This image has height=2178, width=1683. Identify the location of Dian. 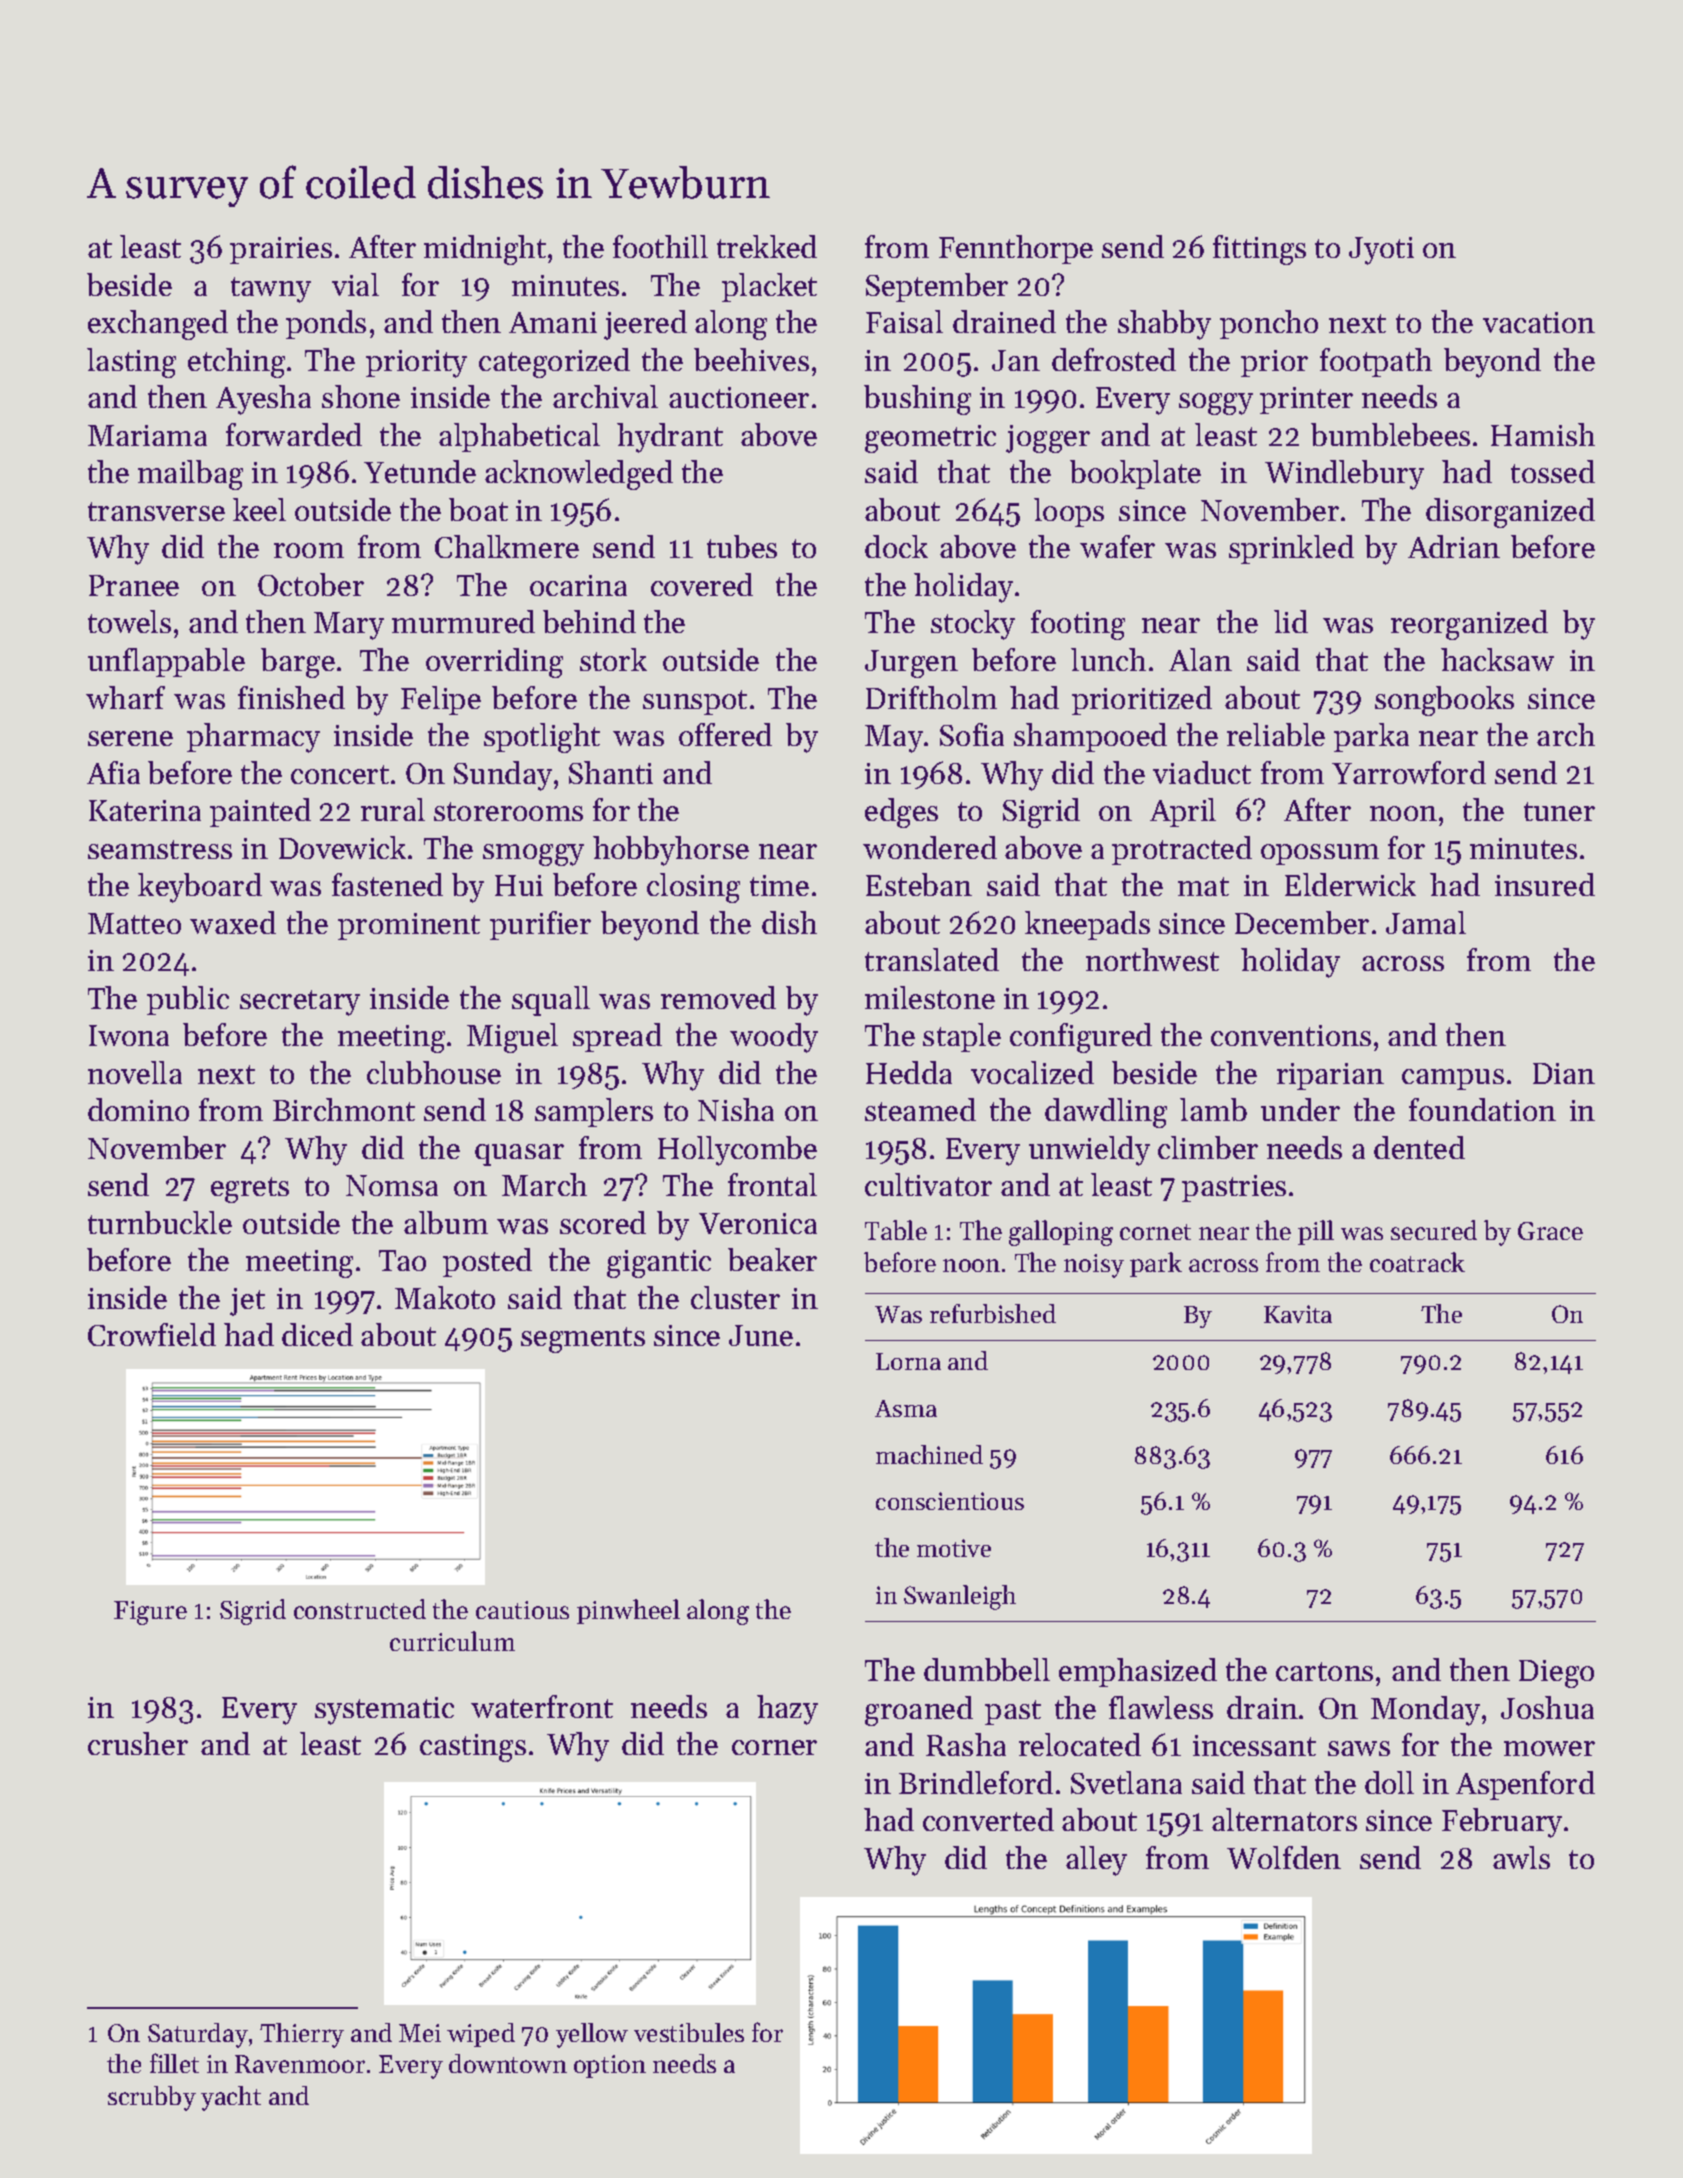
(1564, 1073).
